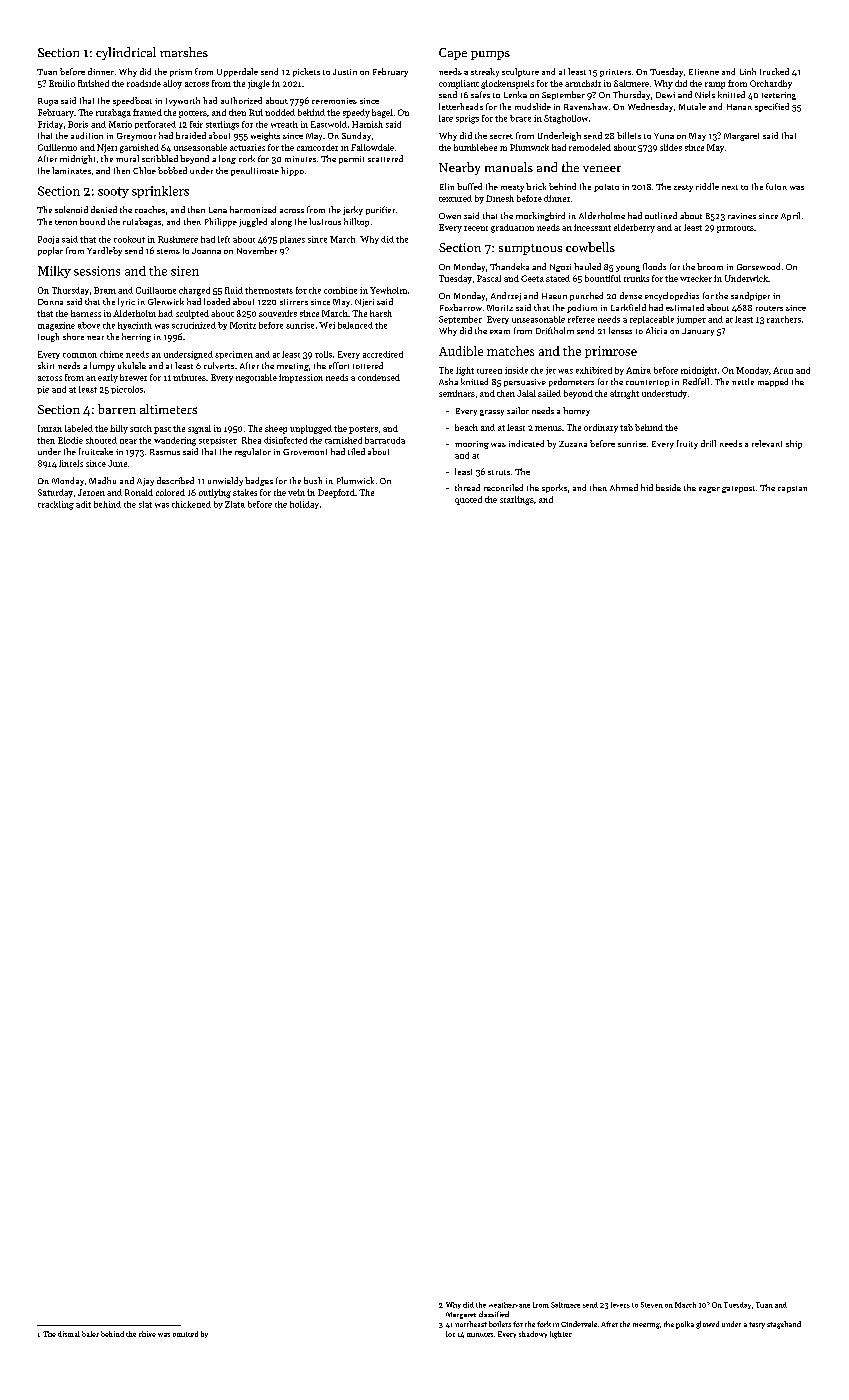 Image resolution: width=849 pixels, height=1400 pixels. I want to click on quoted, so click(468, 500).
